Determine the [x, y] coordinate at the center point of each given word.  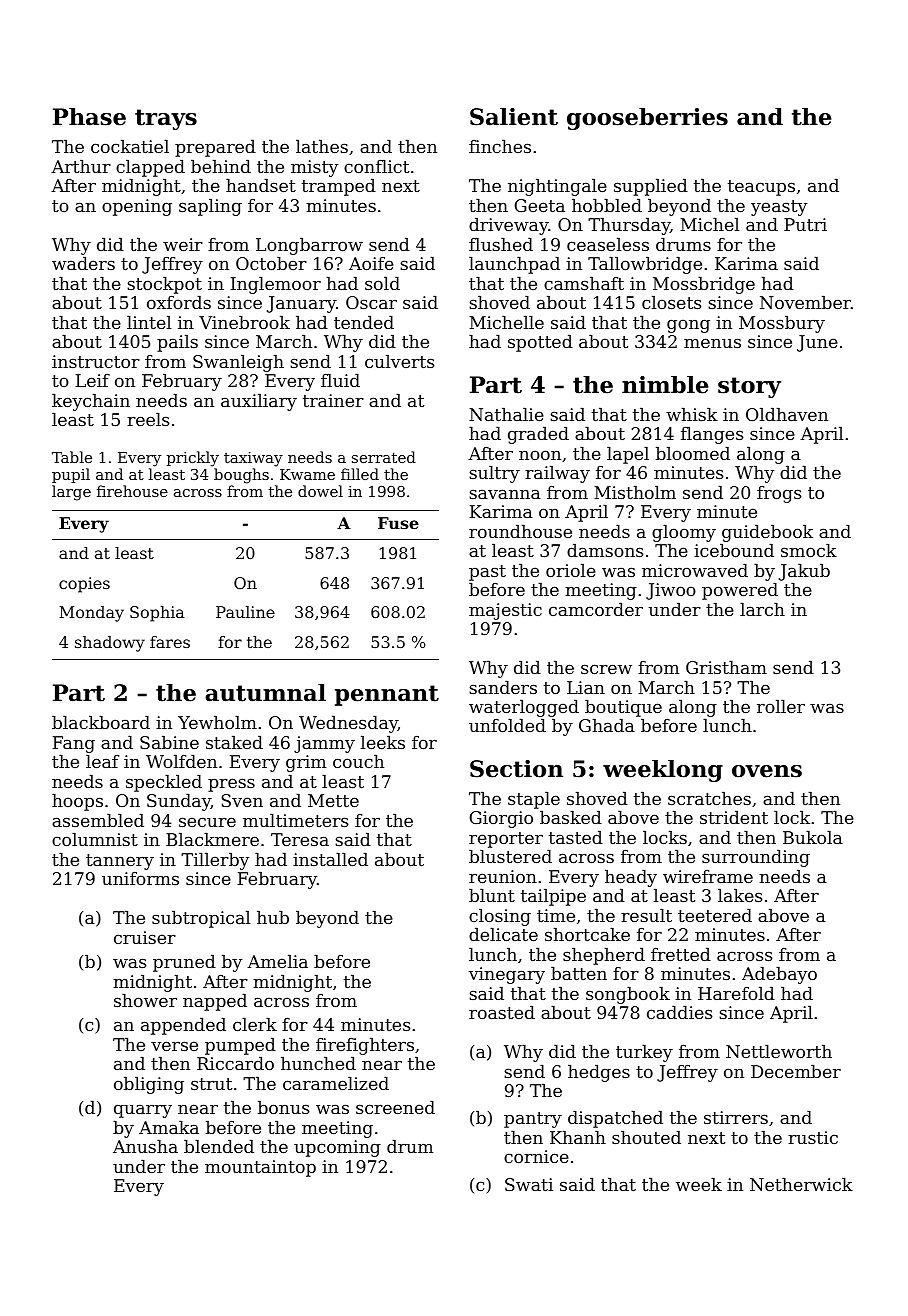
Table [72, 457]
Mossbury [782, 324]
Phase [89, 117]
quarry [143, 1111]
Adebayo [779, 975]
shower [145, 1000]
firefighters [365, 1046]
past [487, 573]
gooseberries [647, 119]
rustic [813, 1137]
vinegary [506, 975]
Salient [514, 117]
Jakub [804, 572]
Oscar [371, 302]
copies [84, 585]
